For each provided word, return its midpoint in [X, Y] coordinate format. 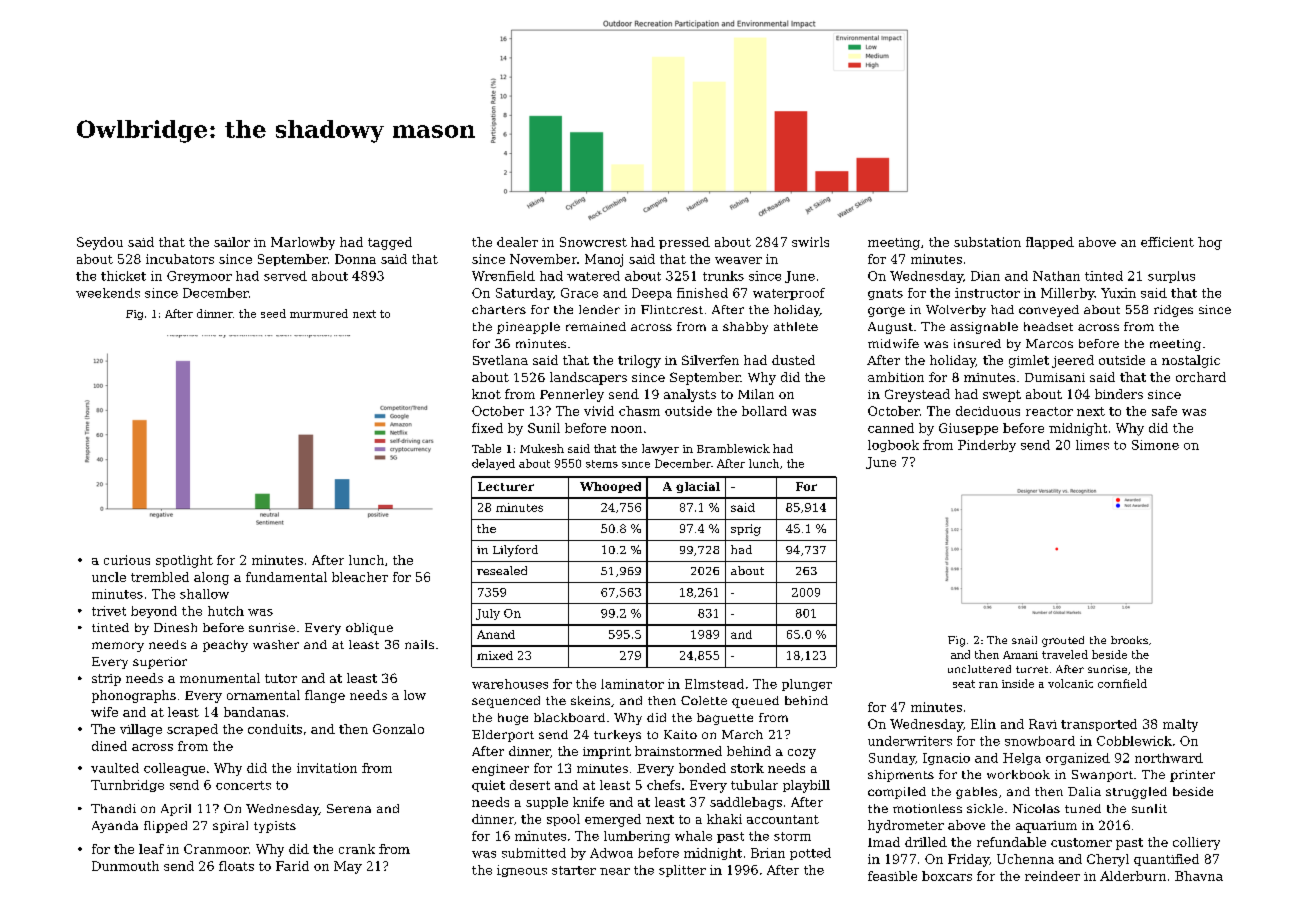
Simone [1155, 445]
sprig [746, 530]
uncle [109, 577]
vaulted [115, 768]
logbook [893, 446]
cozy [802, 754]
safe [1164, 411]
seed [273, 313]
